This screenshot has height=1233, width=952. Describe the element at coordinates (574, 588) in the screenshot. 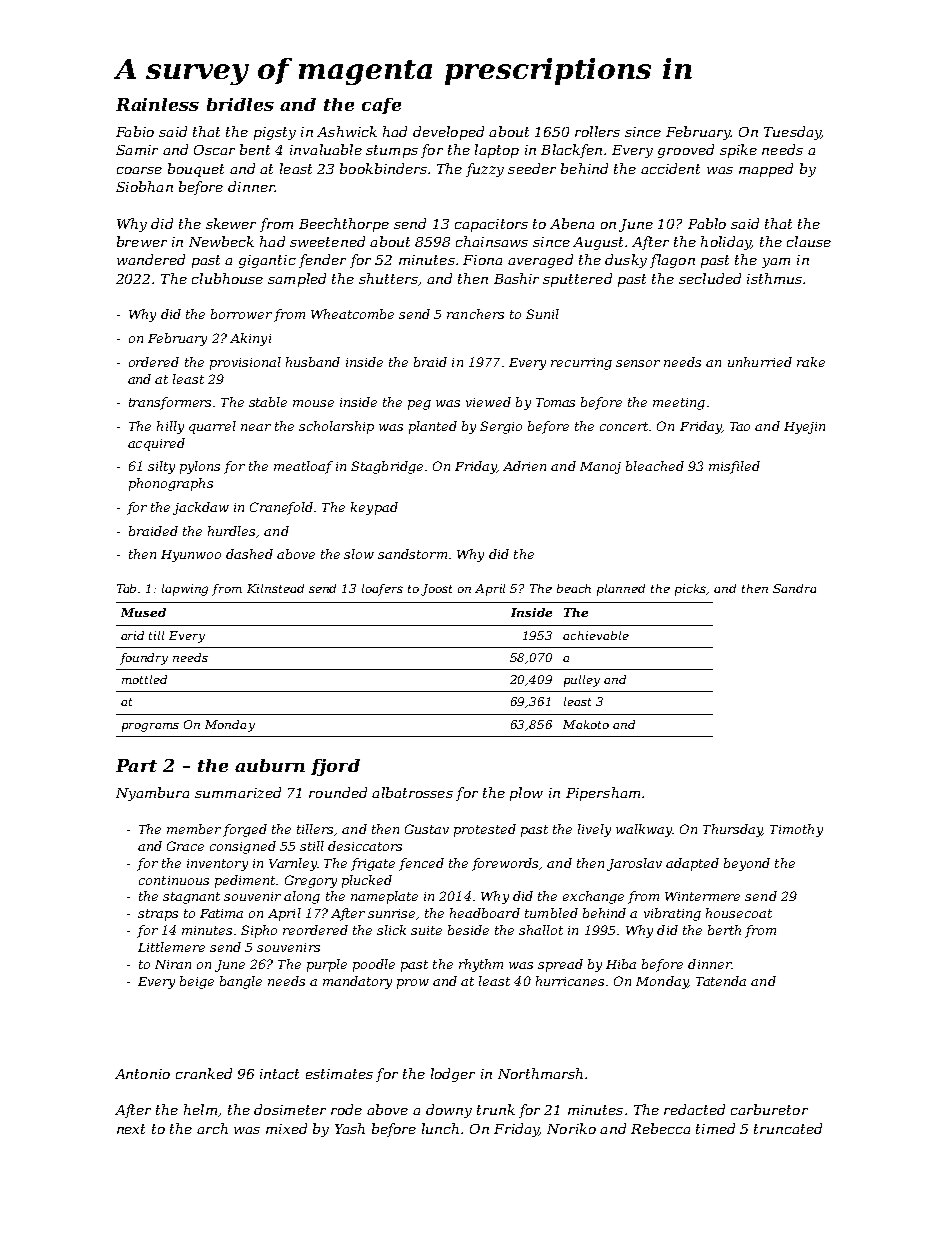

I see `beach` at that location.
